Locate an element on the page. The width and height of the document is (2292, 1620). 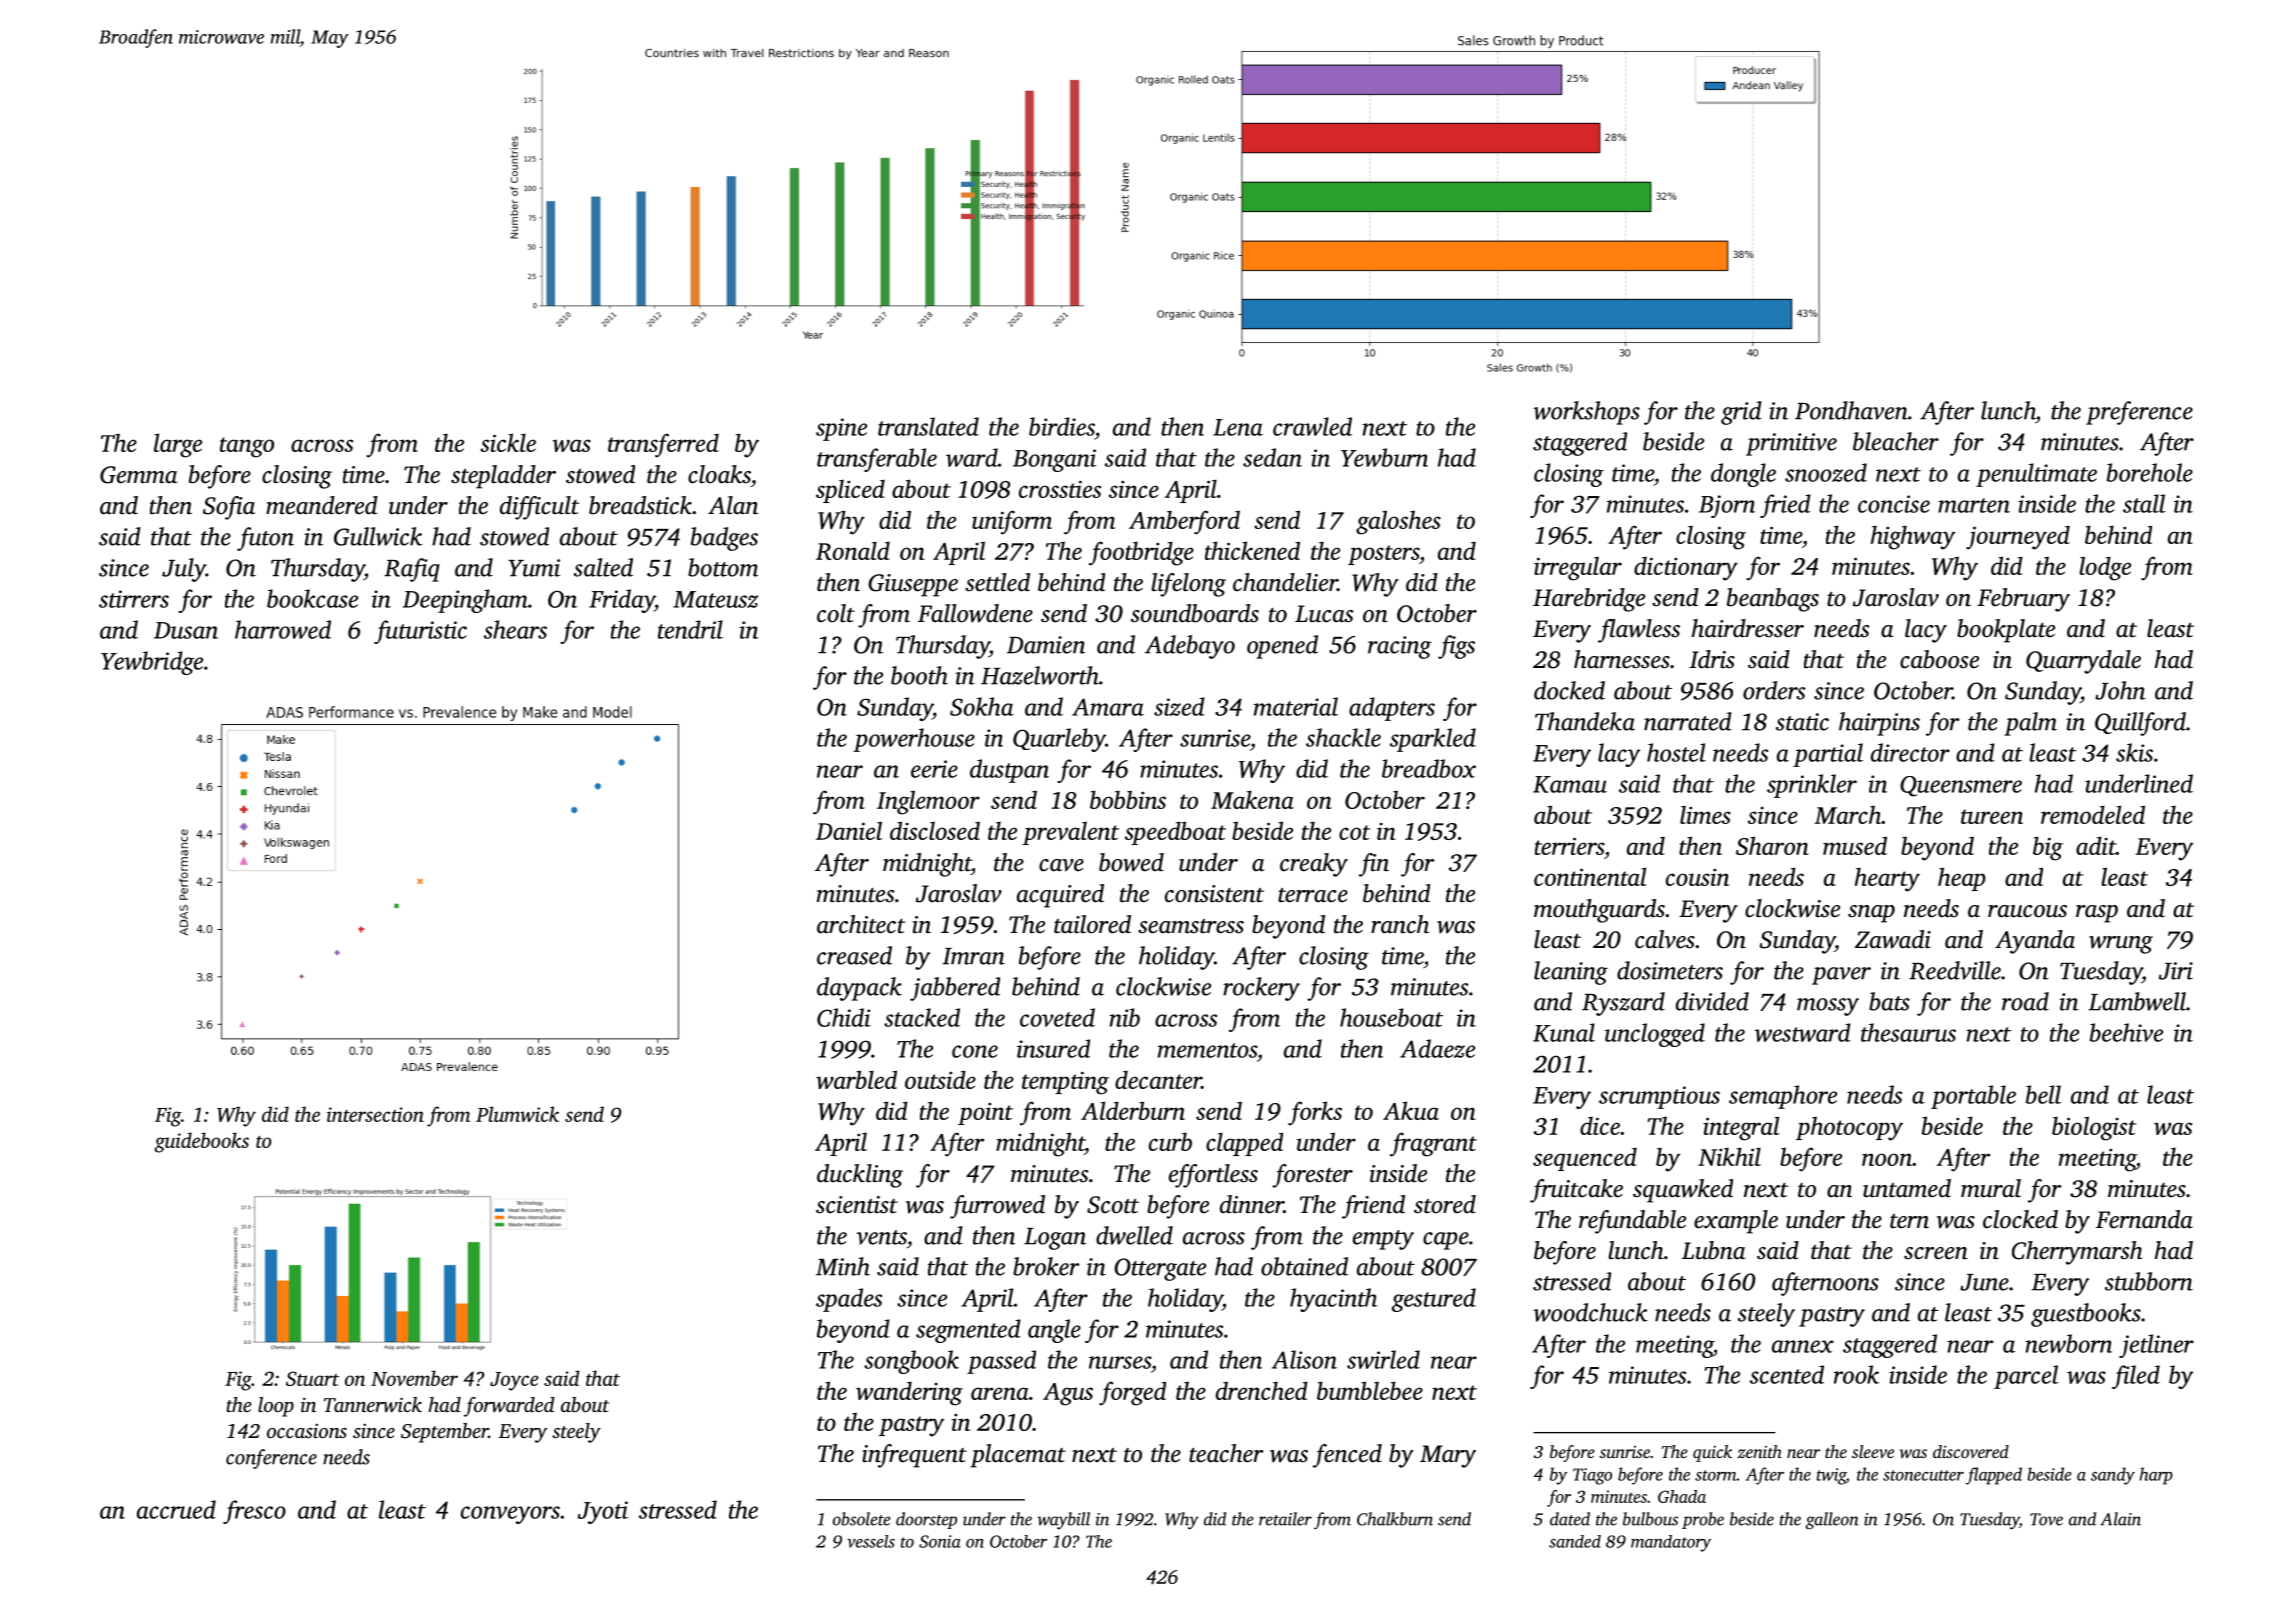
Yewbridge is located at coordinates (152, 663).
